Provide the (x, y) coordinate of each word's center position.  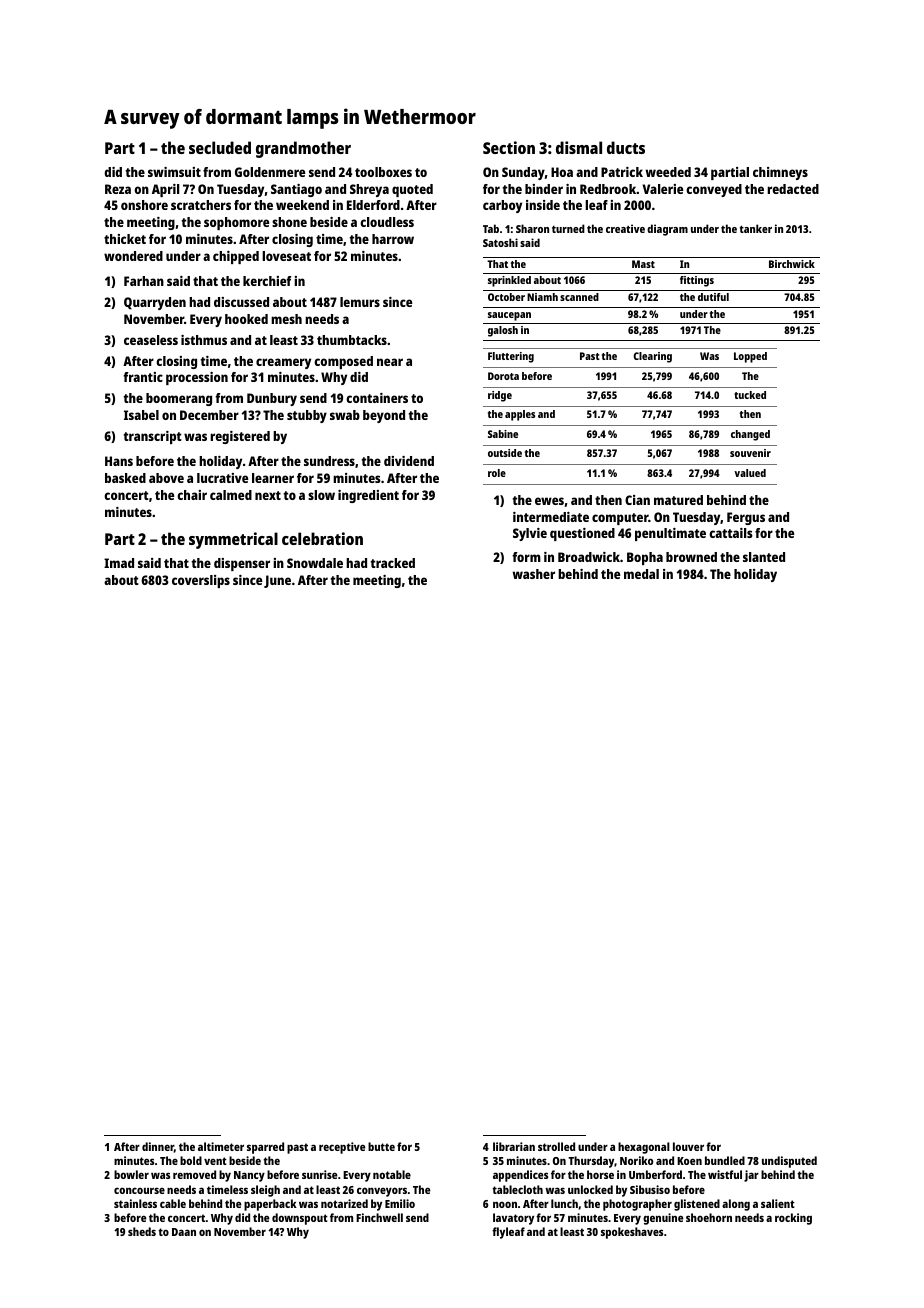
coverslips (201, 581)
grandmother (303, 149)
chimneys (780, 173)
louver (688, 1146)
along (736, 1205)
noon (505, 1204)
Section (509, 147)
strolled (556, 1146)
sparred (265, 1148)
